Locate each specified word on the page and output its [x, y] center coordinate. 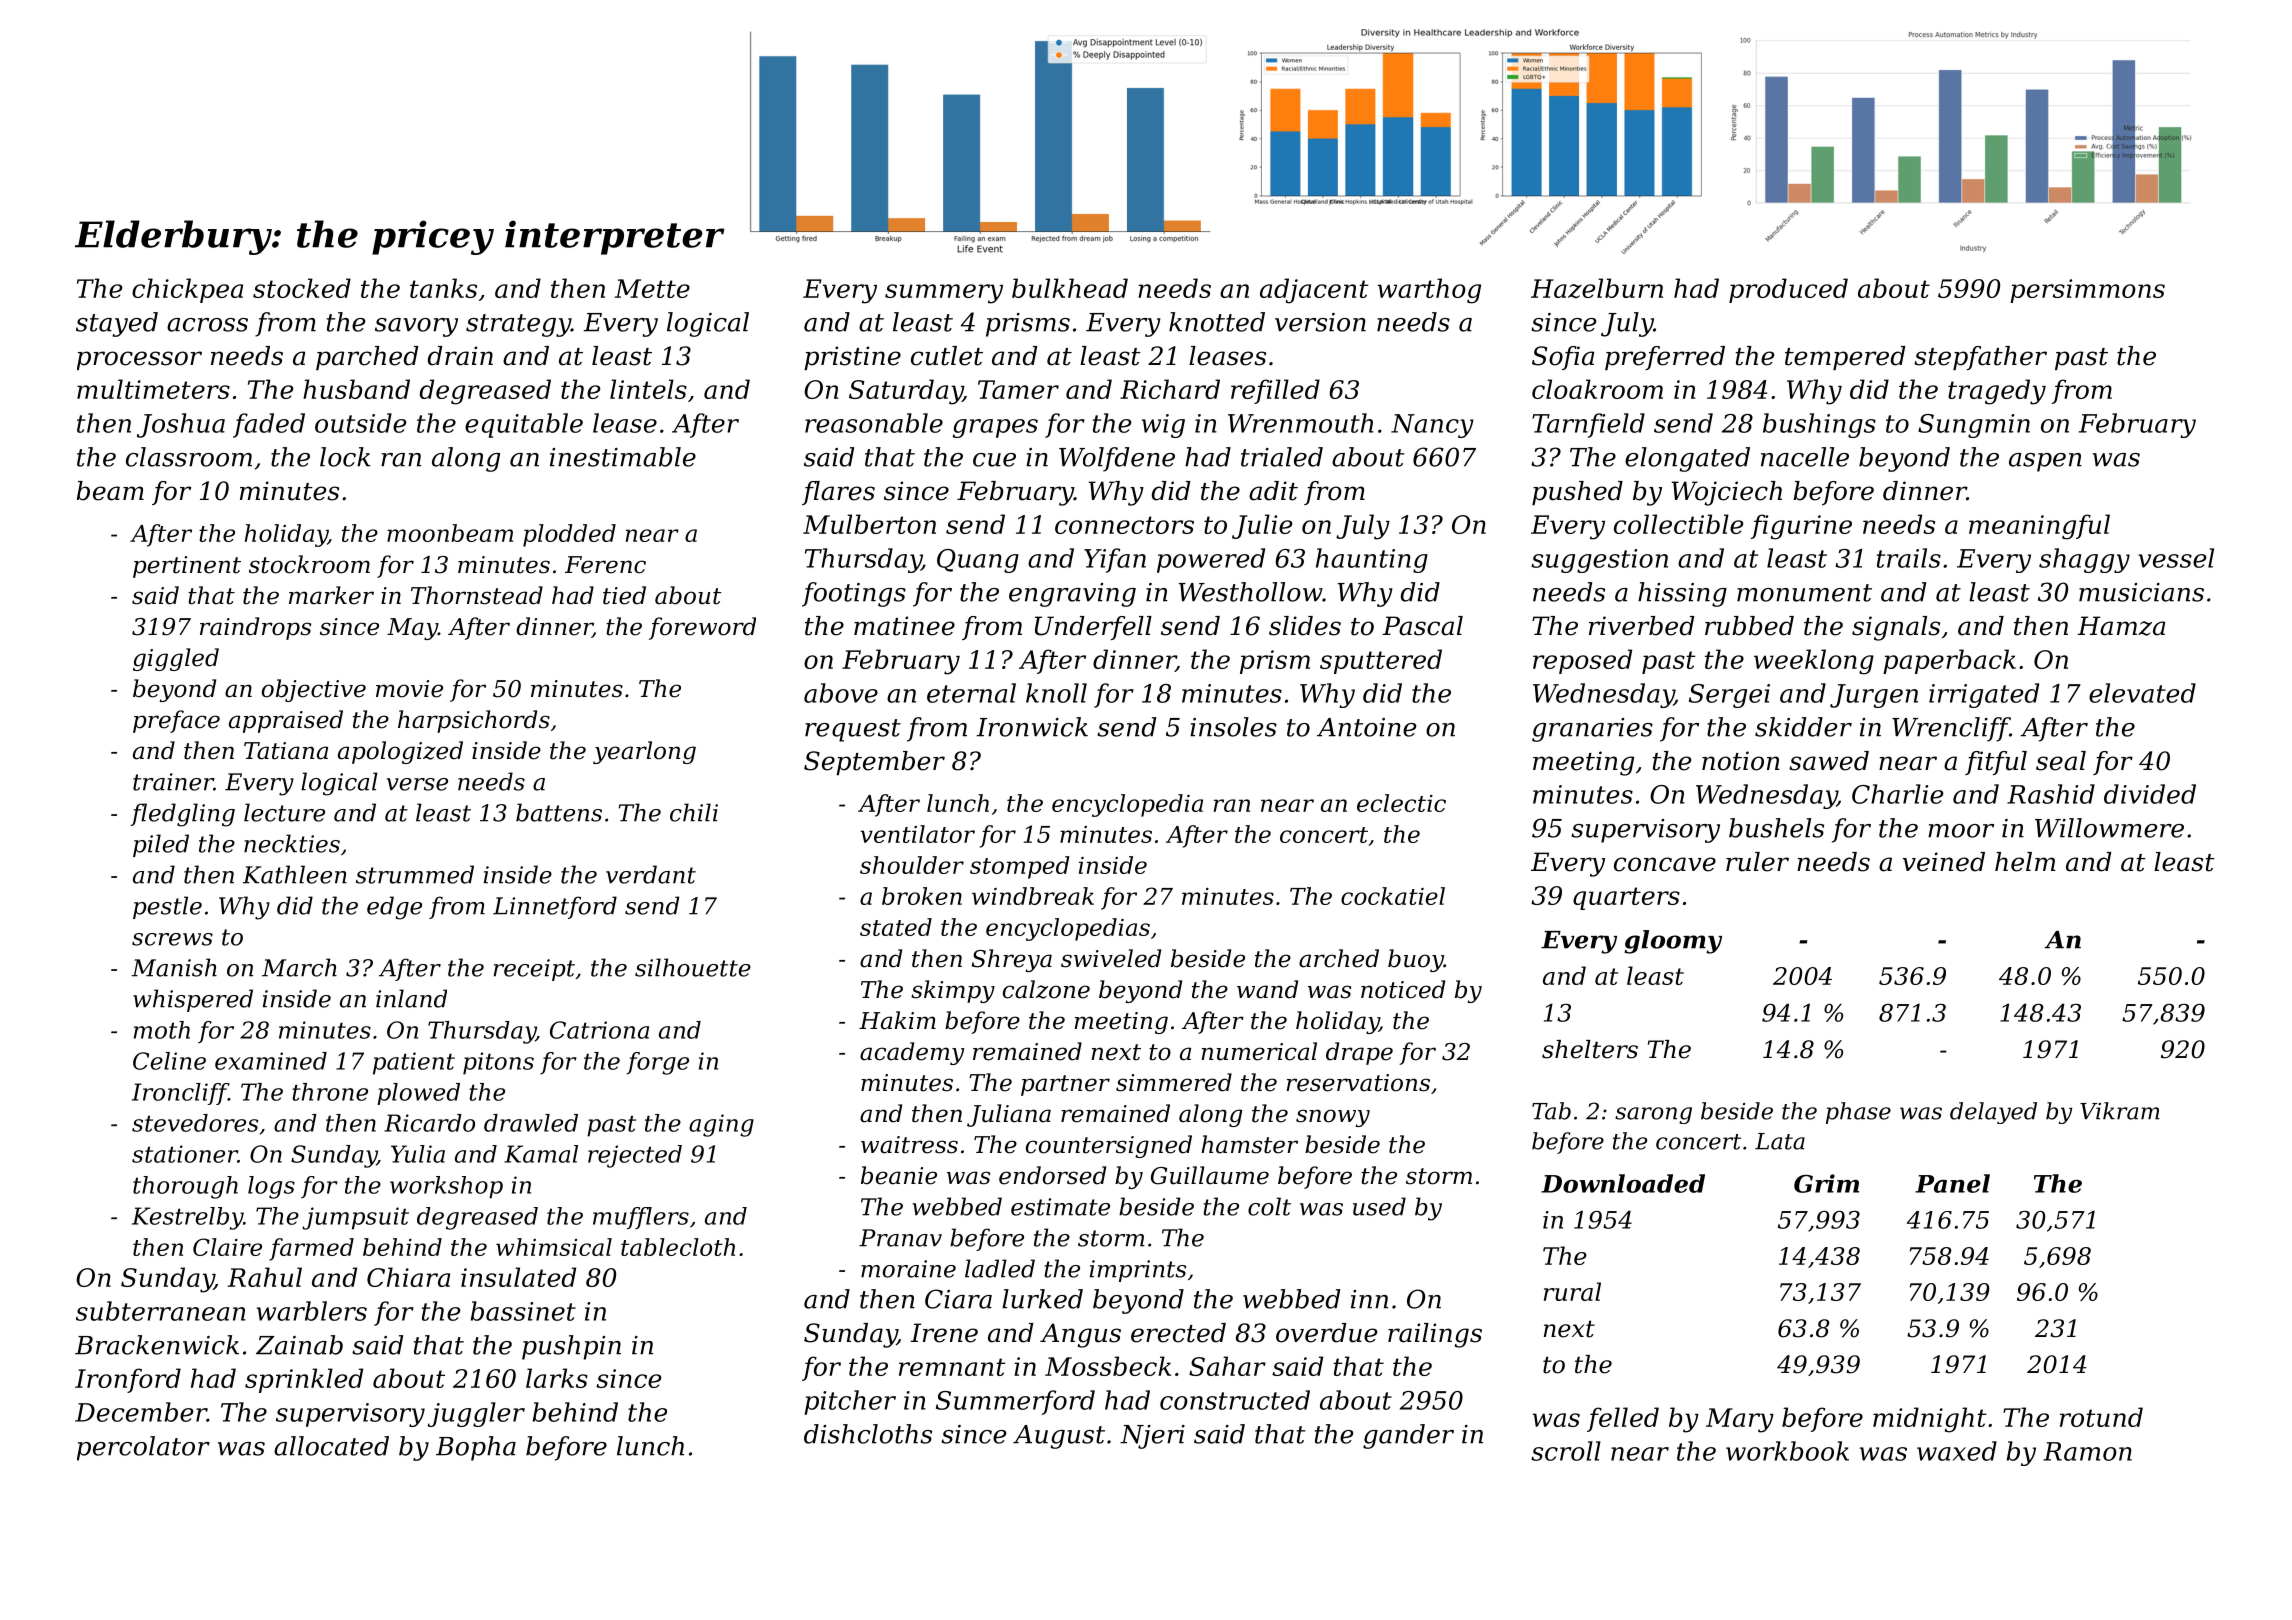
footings [854, 594]
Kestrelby [187, 1218]
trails [1909, 558]
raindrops [255, 628]
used [1379, 1206]
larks [557, 1378]
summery [944, 294]
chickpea [187, 290]
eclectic [1401, 803]
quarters [1626, 898]
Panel [1952, 1183]
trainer [173, 782]
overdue [1326, 1333]
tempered [1845, 358]
